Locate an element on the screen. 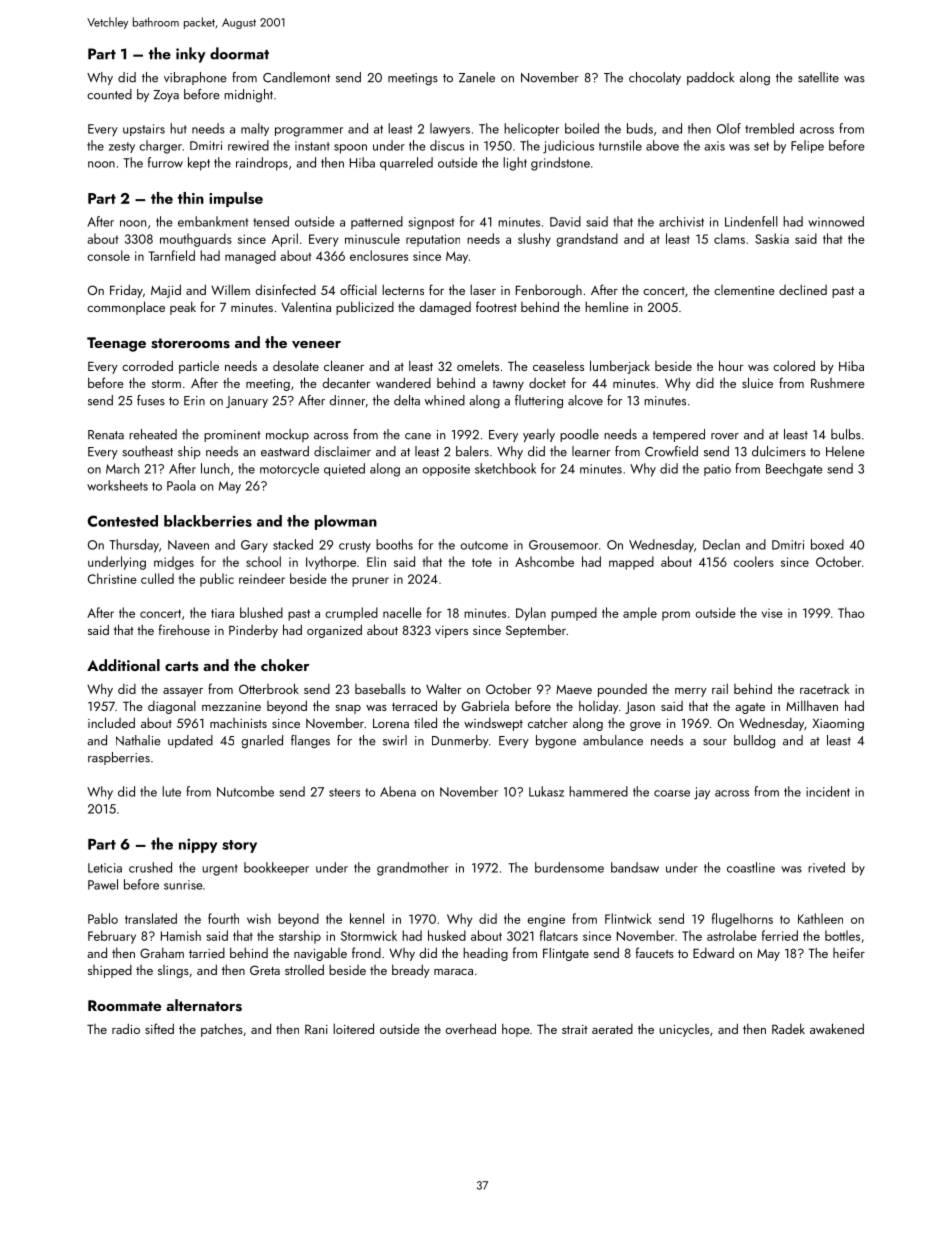  tempered is located at coordinates (679, 435).
